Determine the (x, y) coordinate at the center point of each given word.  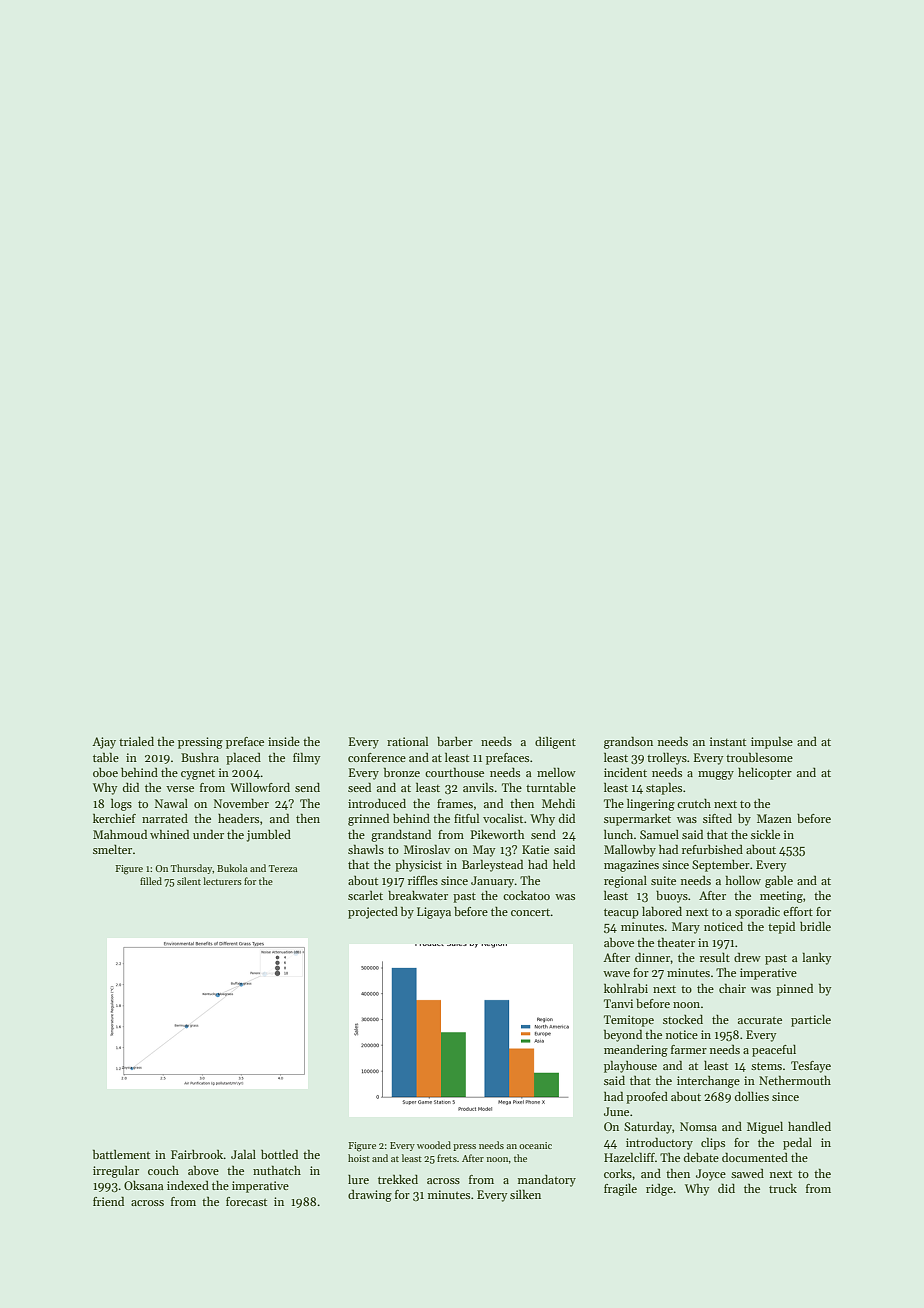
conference (377, 757)
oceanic (535, 1145)
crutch (694, 803)
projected (373, 912)
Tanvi (618, 1003)
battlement (121, 1154)
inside (284, 741)
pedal (797, 1143)
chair (732, 988)
